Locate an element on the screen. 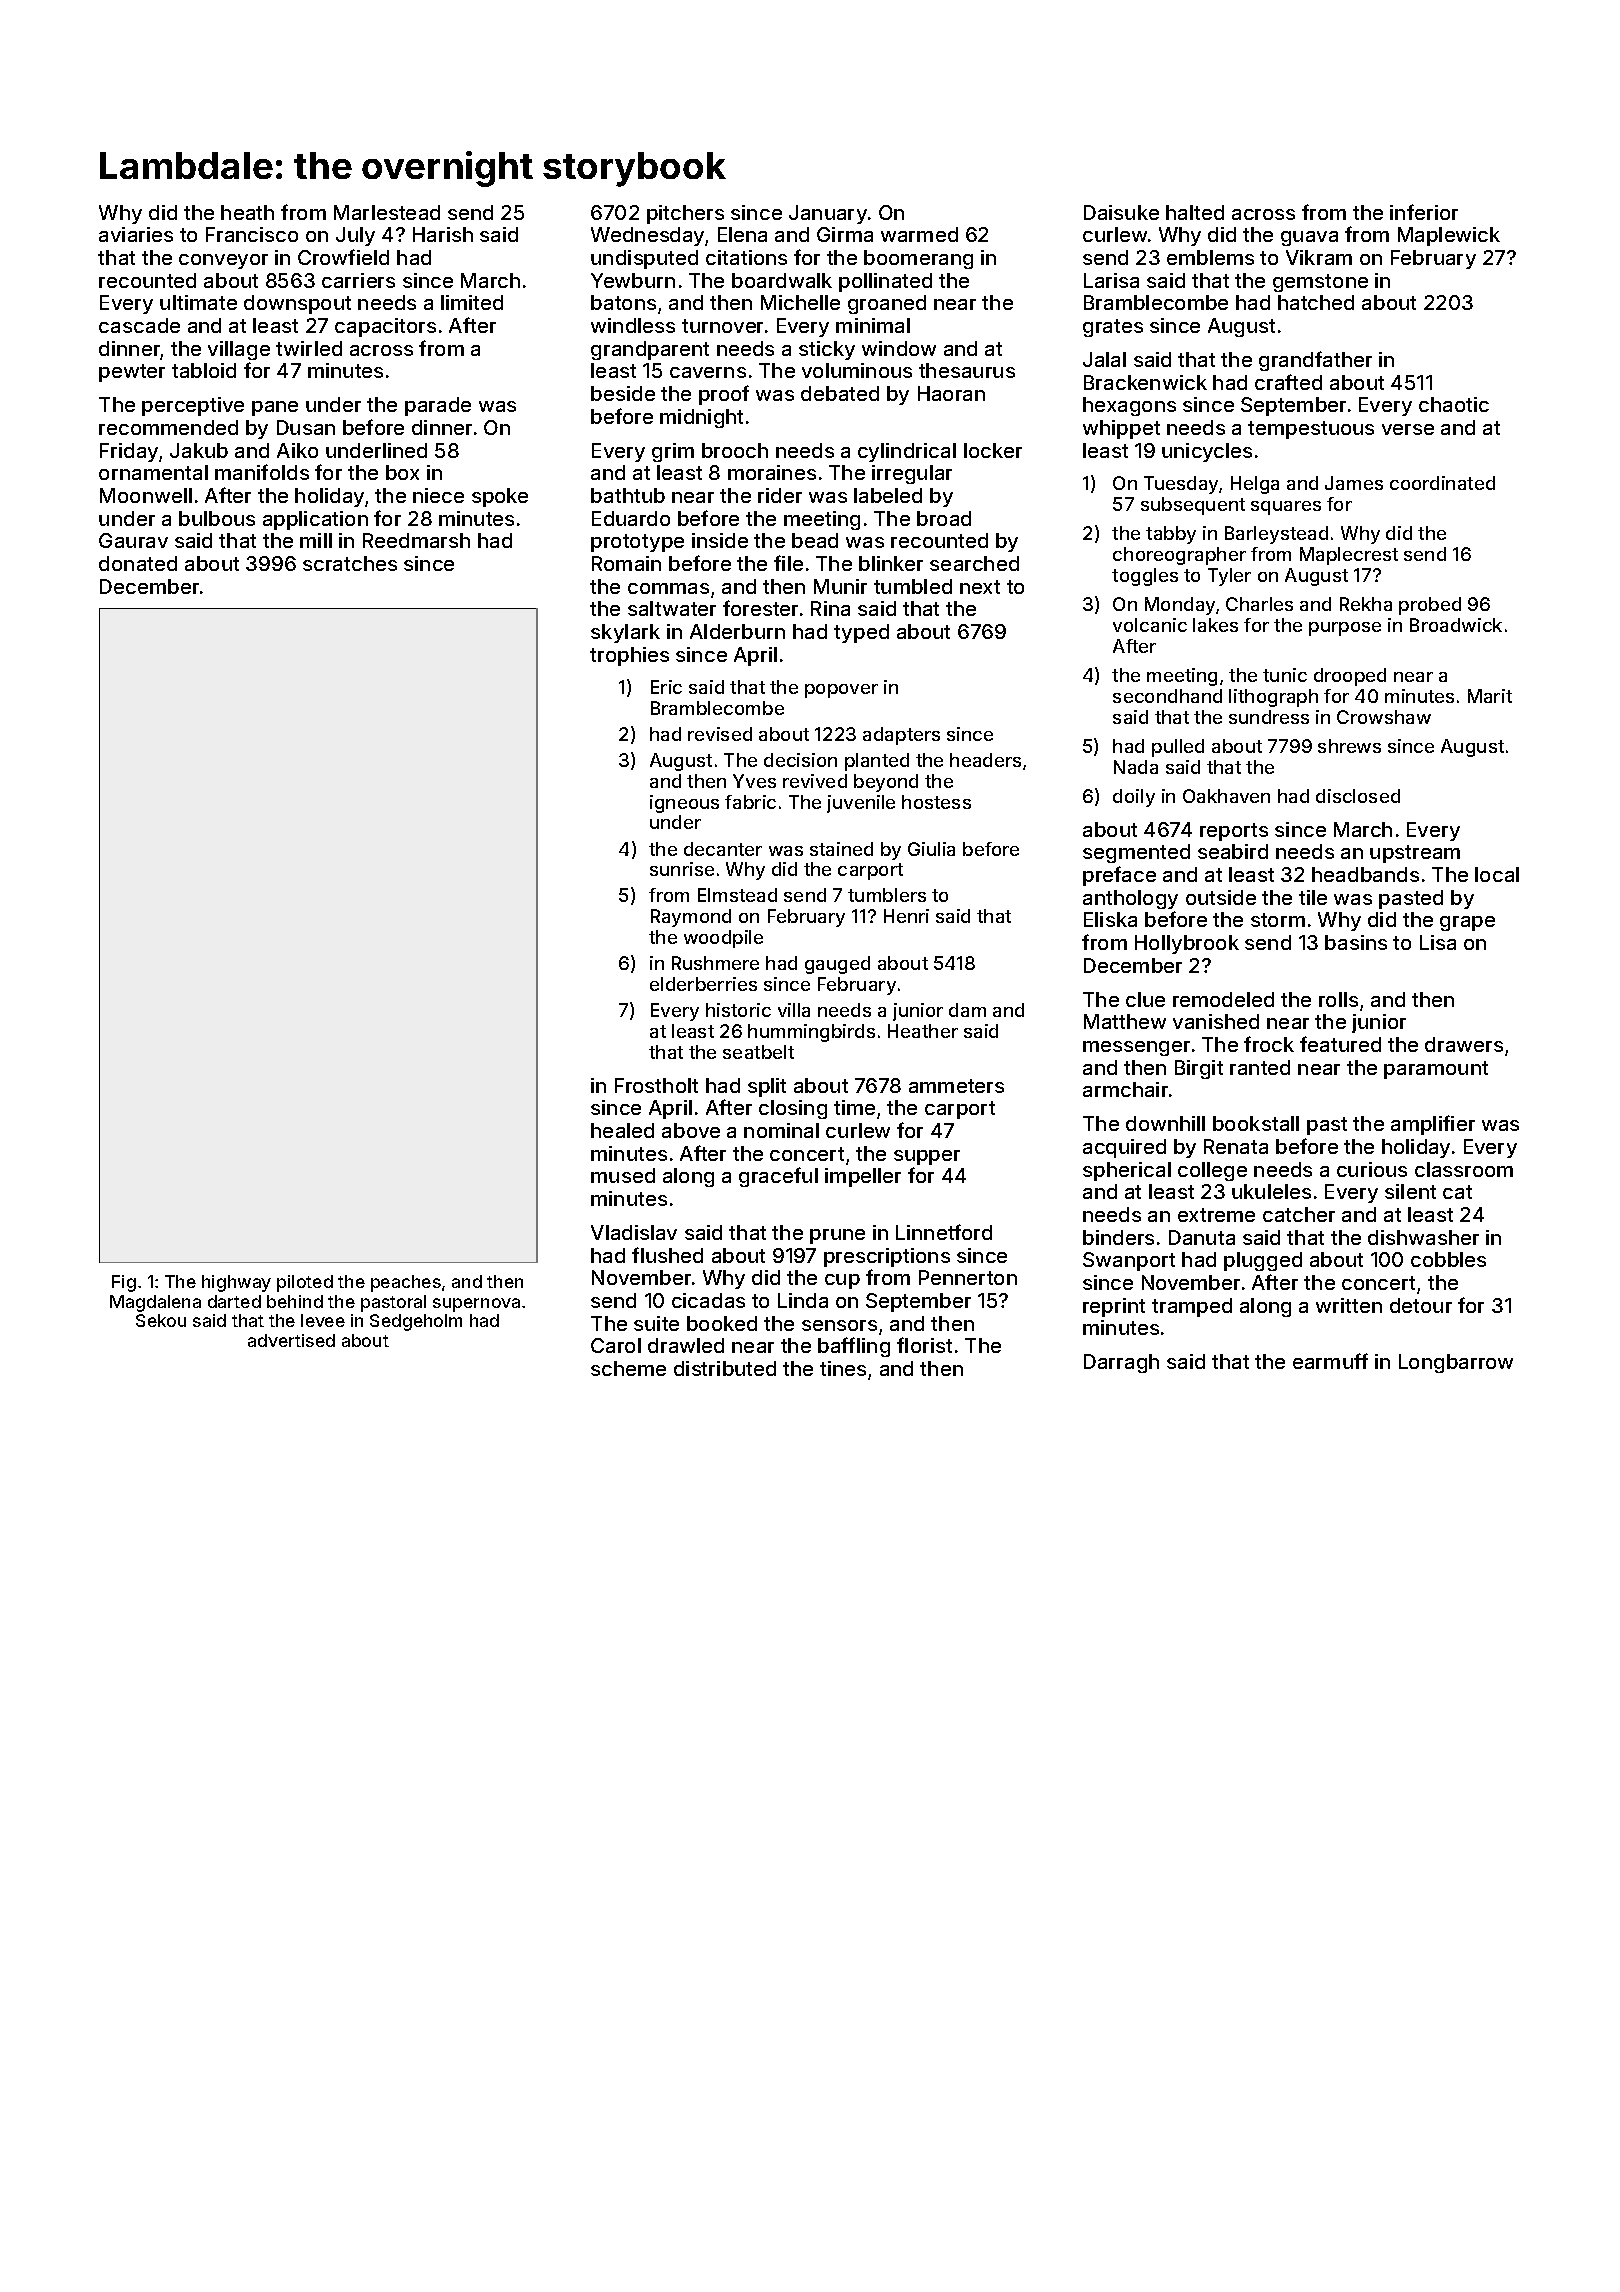 Image resolution: width=1620 pixels, height=2292 pixels. warmed is located at coordinates (919, 234).
